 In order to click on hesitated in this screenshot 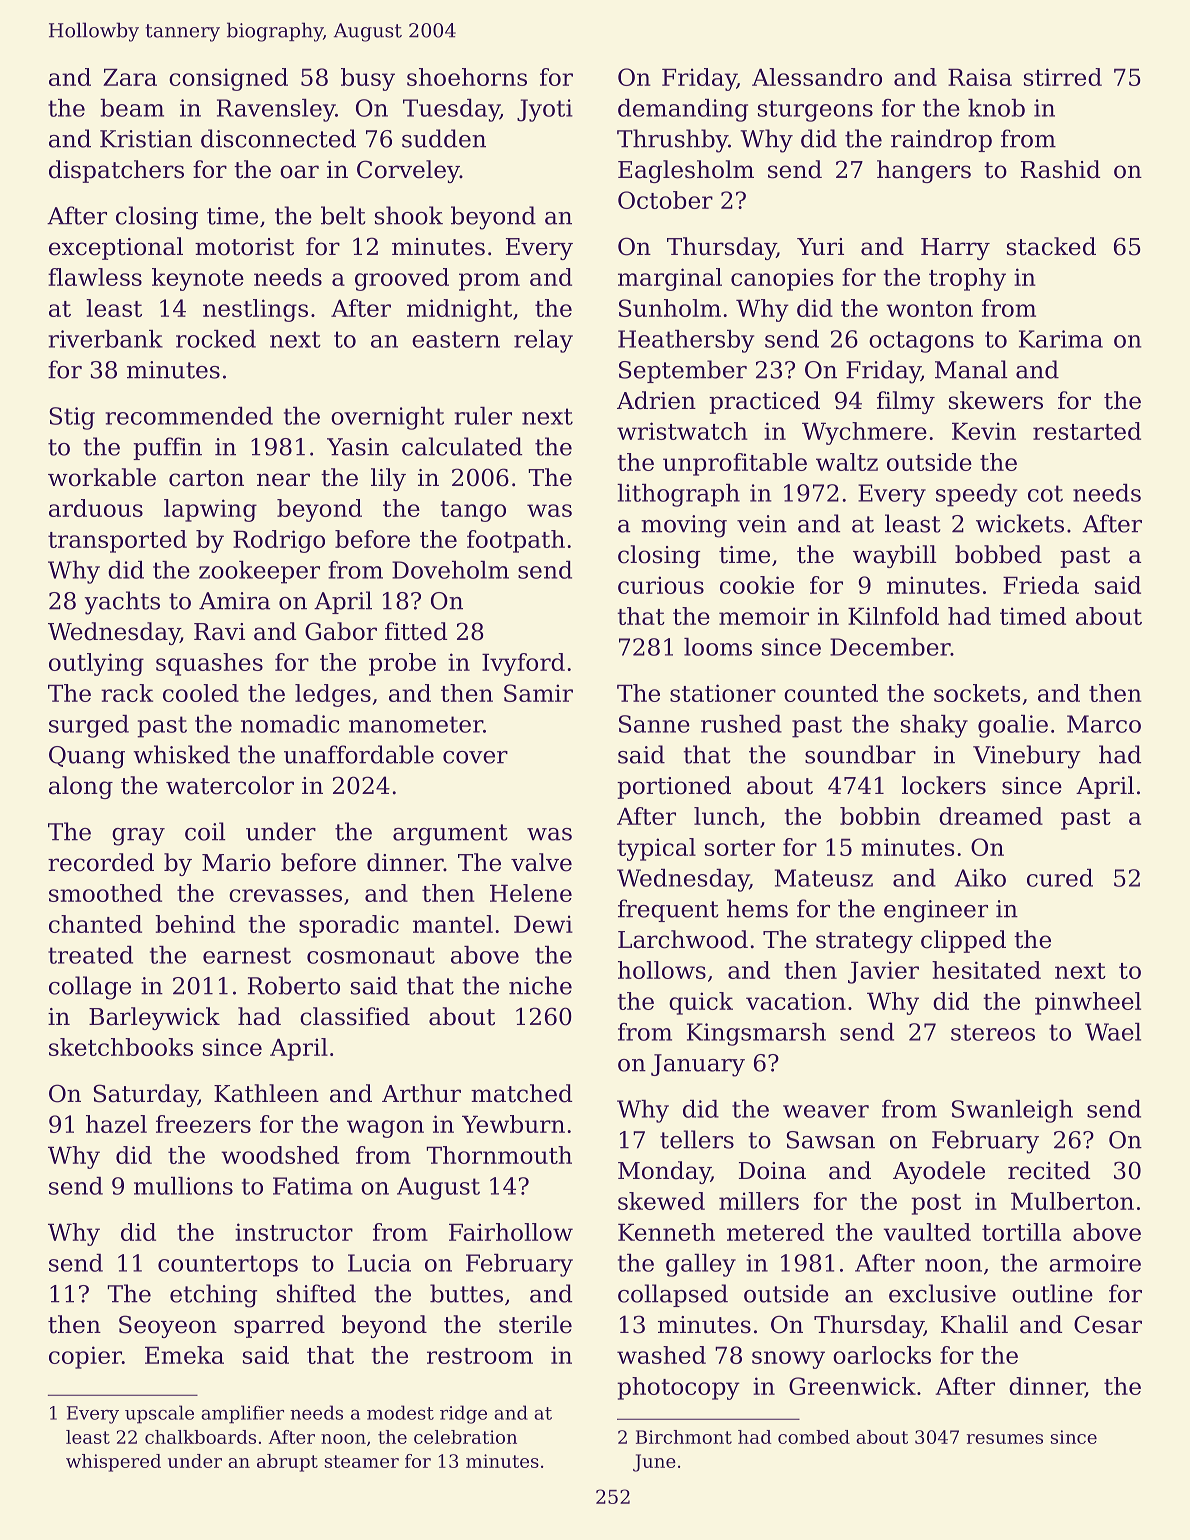, I will do `click(986, 970)`.
